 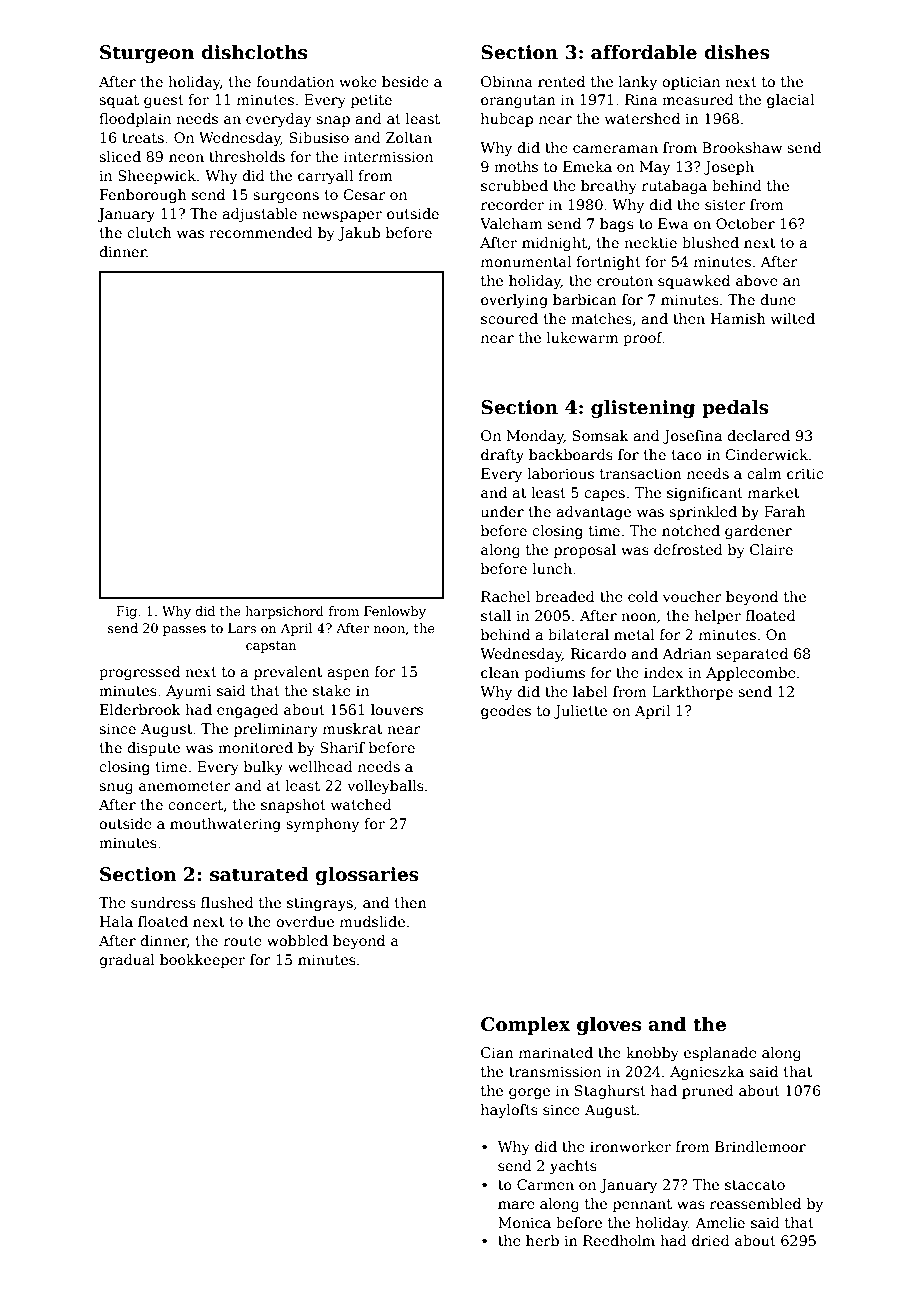 I want to click on clutch, so click(x=149, y=232).
